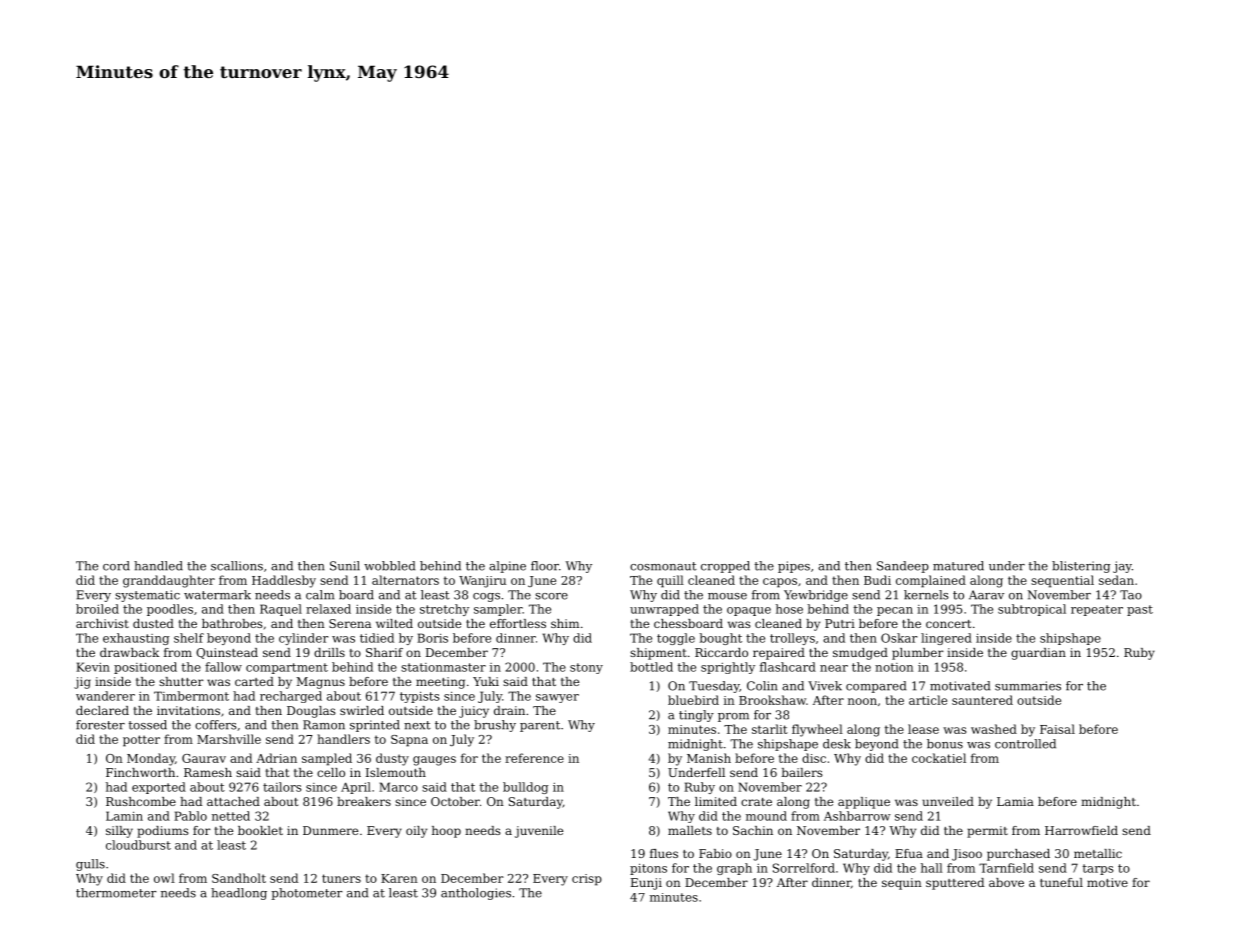 The image size is (1233, 952). Describe the element at coordinates (141, 801) in the image. I see `Rushcombe` at that location.
